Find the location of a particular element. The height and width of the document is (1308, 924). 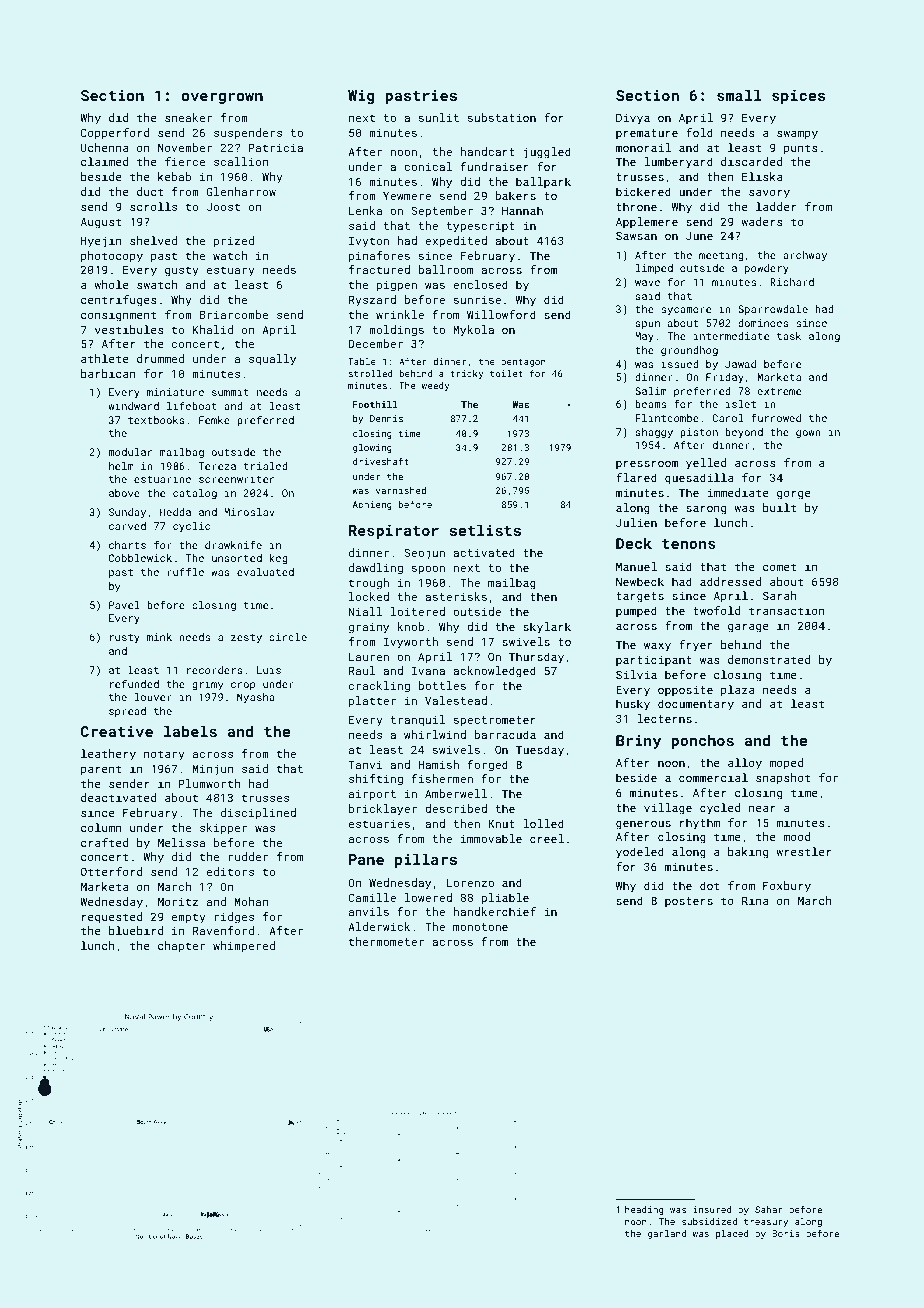

bluebird is located at coordinates (136, 930).
